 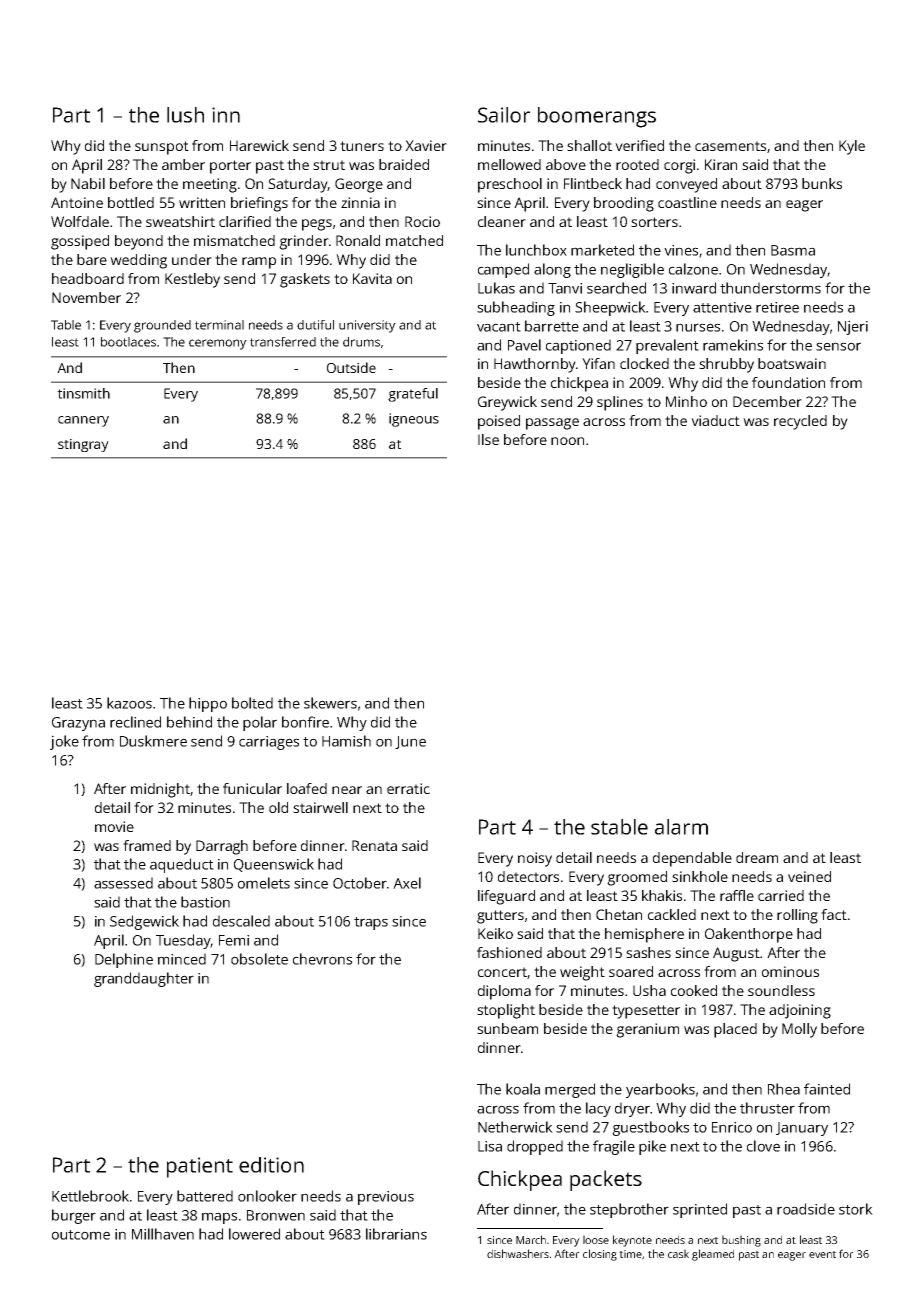 What do you see at coordinates (767, 1108) in the document?
I see `thruster` at bounding box center [767, 1108].
